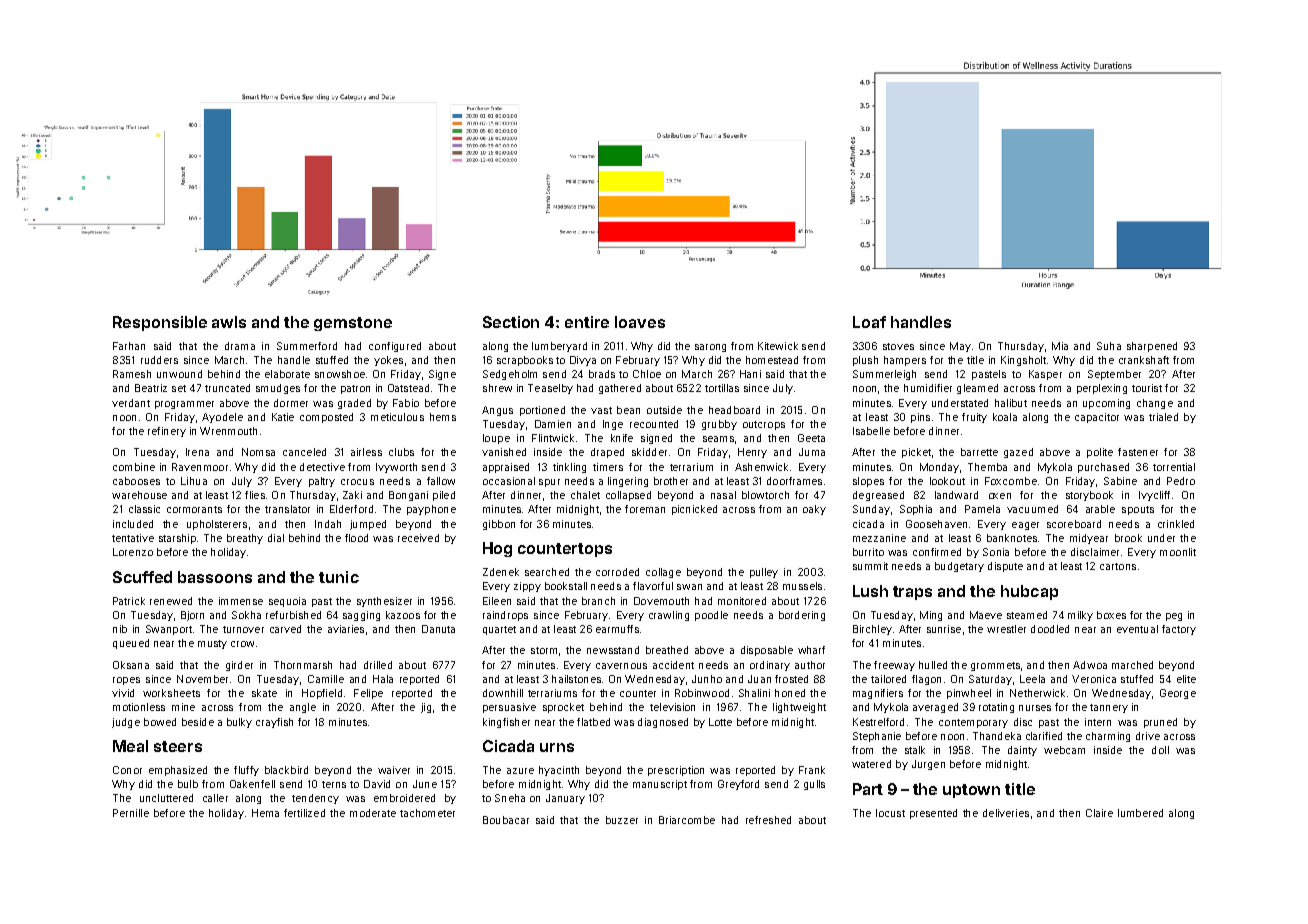 This screenshot has height=924, width=1308. I want to click on zippy, so click(527, 587).
